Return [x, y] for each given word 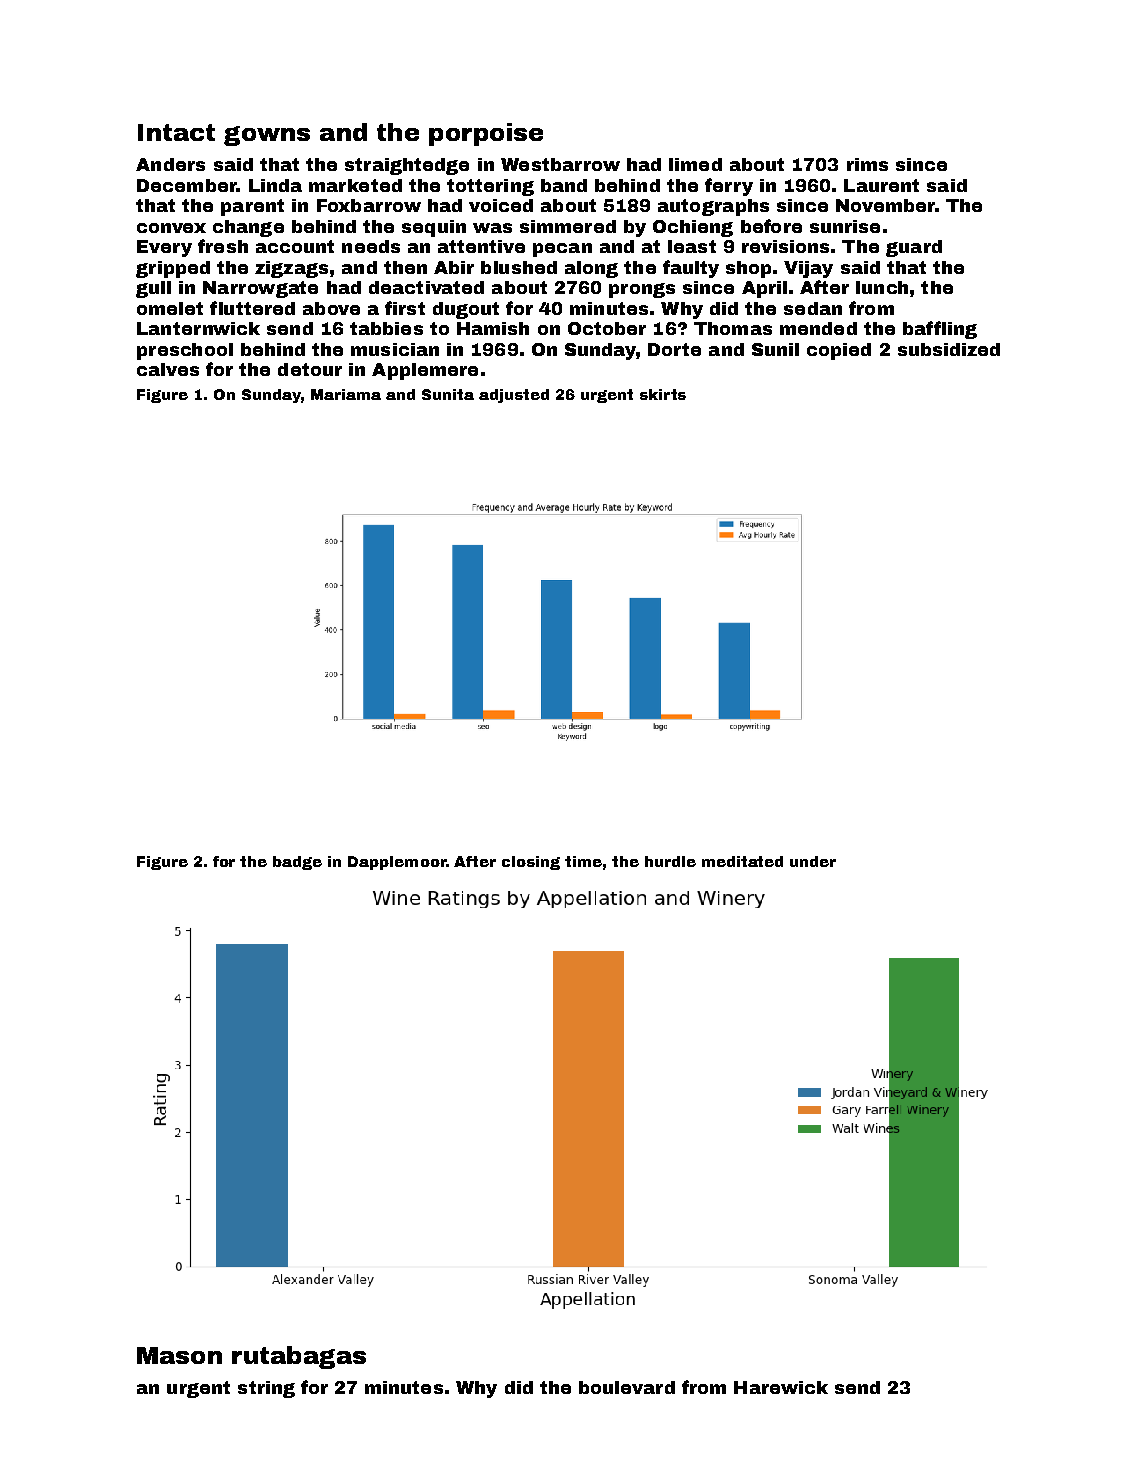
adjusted [514, 396]
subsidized [949, 349]
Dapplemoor [397, 863]
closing [531, 863]
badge [297, 863]
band [564, 185]
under [813, 861]
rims [867, 164]
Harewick [781, 1387]
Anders [170, 164]
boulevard [627, 1387]
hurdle [670, 861]
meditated [742, 861]
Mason [179, 1355]
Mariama [346, 394]
